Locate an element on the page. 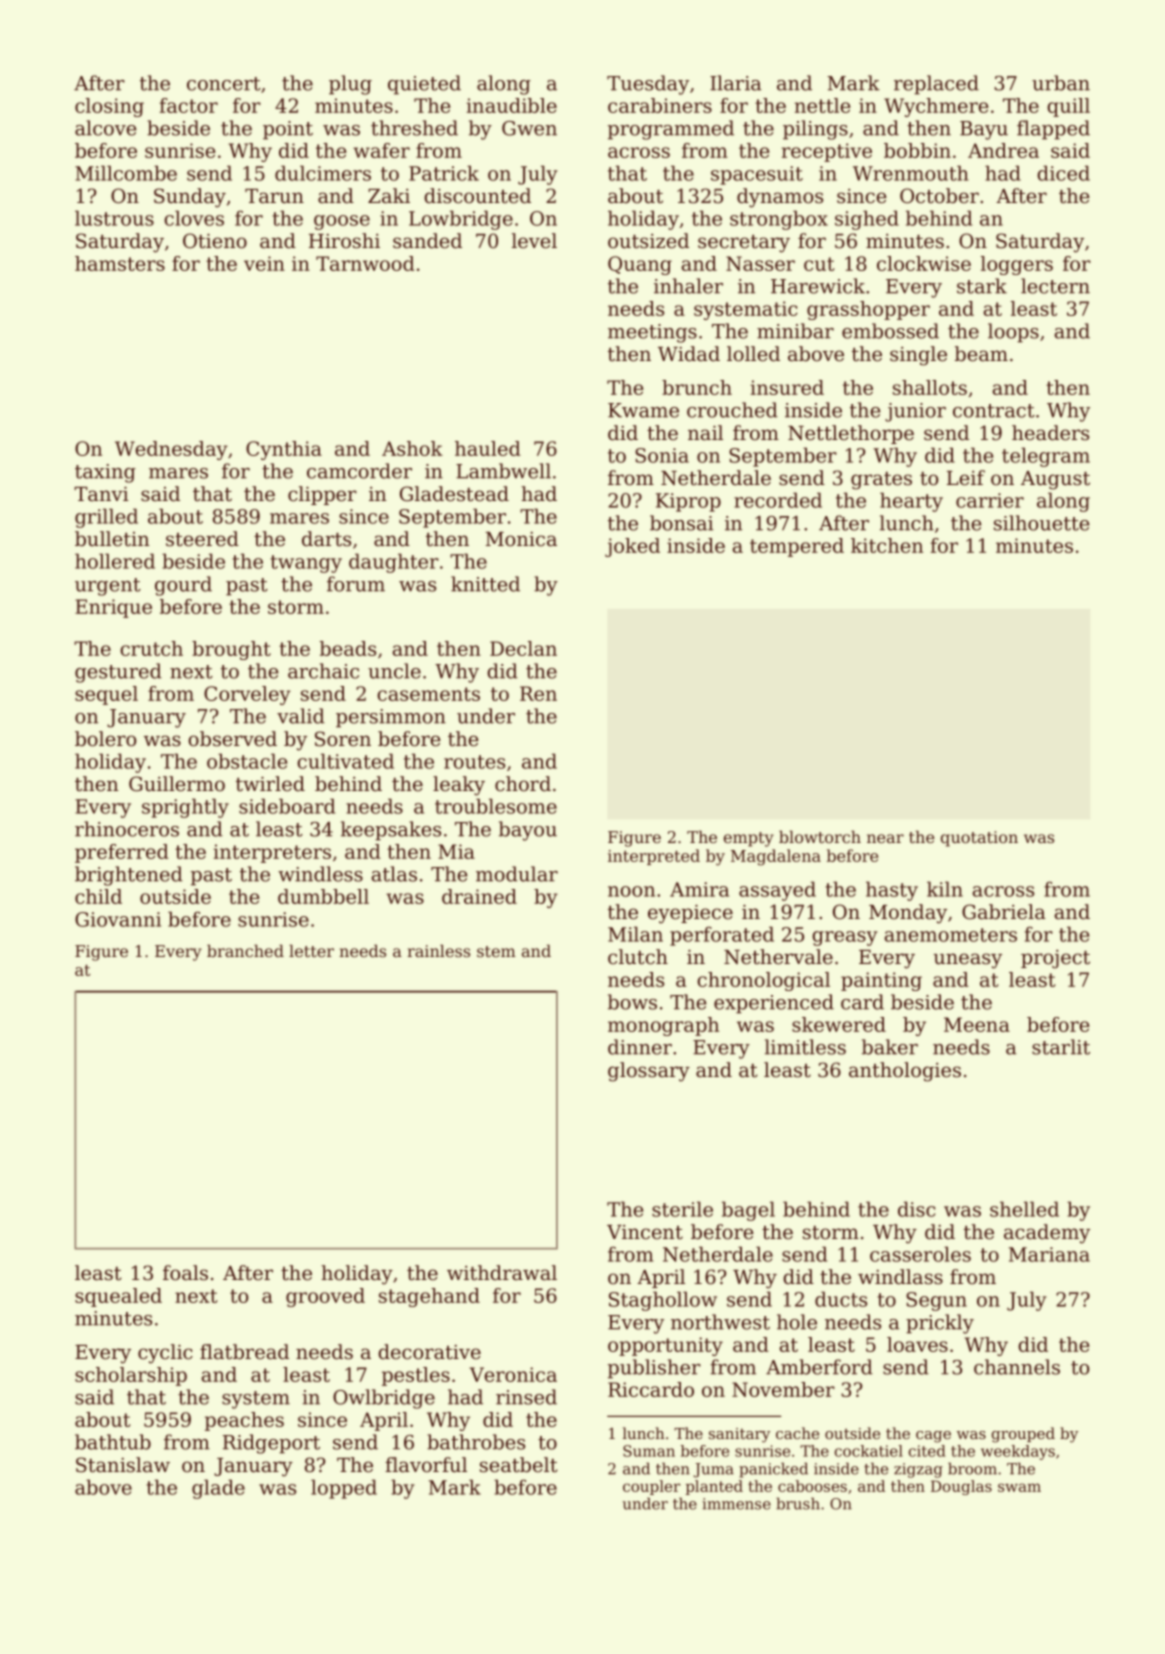  casseroles is located at coordinates (920, 1254).
